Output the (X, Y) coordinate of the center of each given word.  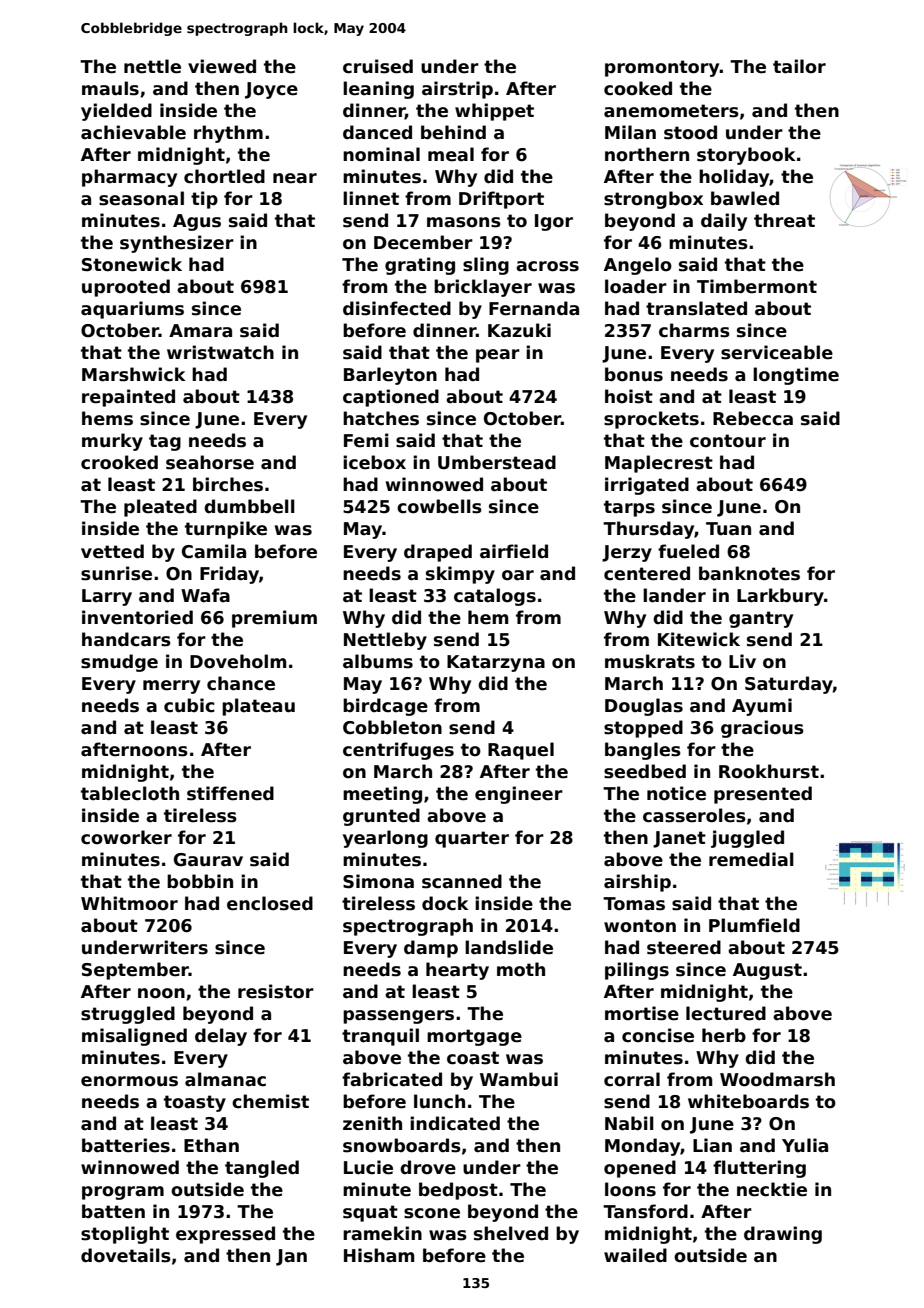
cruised (378, 66)
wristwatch (220, 352)
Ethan (211, 1145)
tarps (629, 508)
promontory (662, 68)
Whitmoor (129, 903)
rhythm (228, 134)
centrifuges (398, 751)
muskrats (650, 661)
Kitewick (699, 639)
